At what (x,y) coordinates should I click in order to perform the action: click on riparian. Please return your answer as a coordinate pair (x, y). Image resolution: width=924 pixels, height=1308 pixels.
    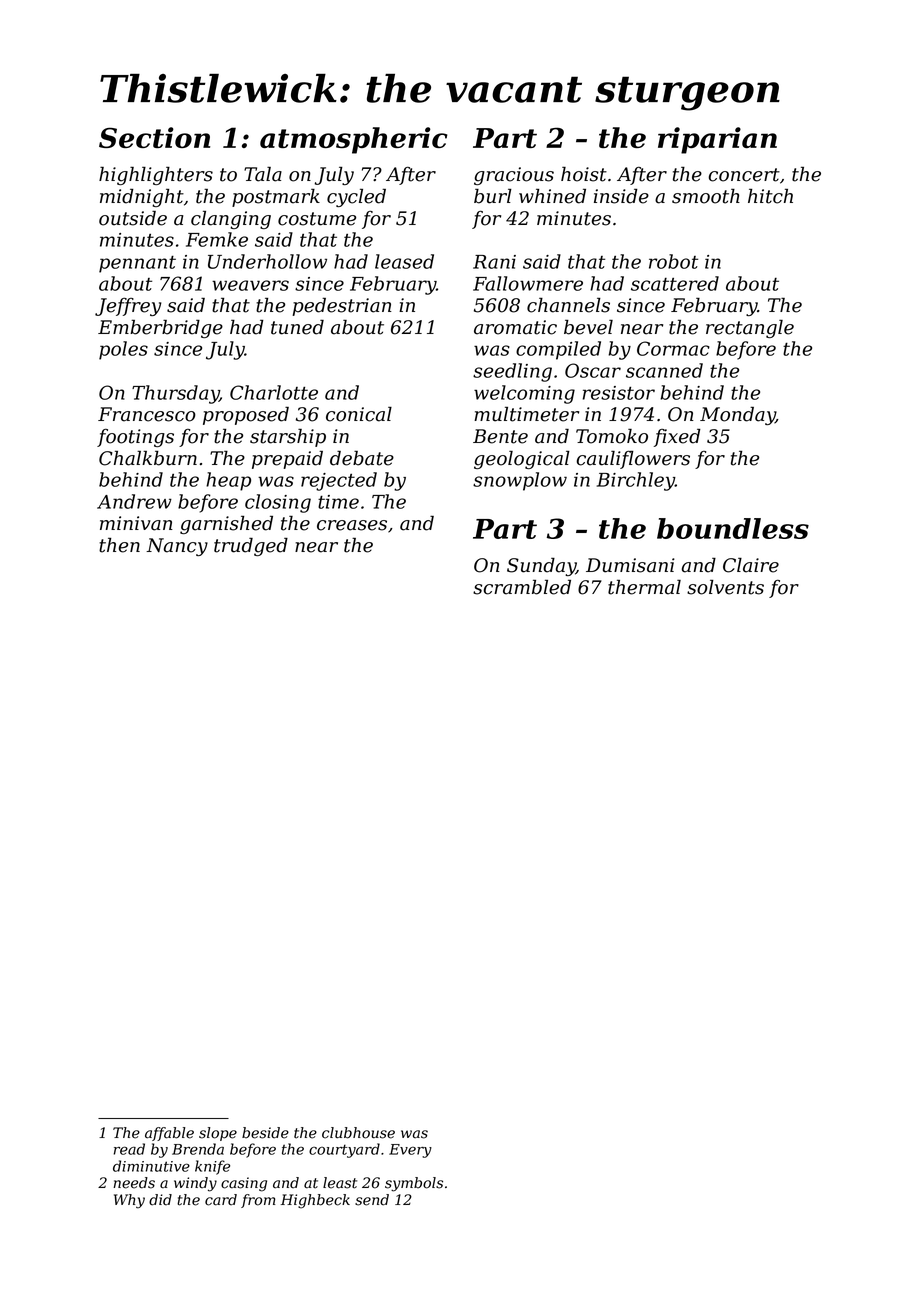
    Looking at the image, I should click on (717, 140).
